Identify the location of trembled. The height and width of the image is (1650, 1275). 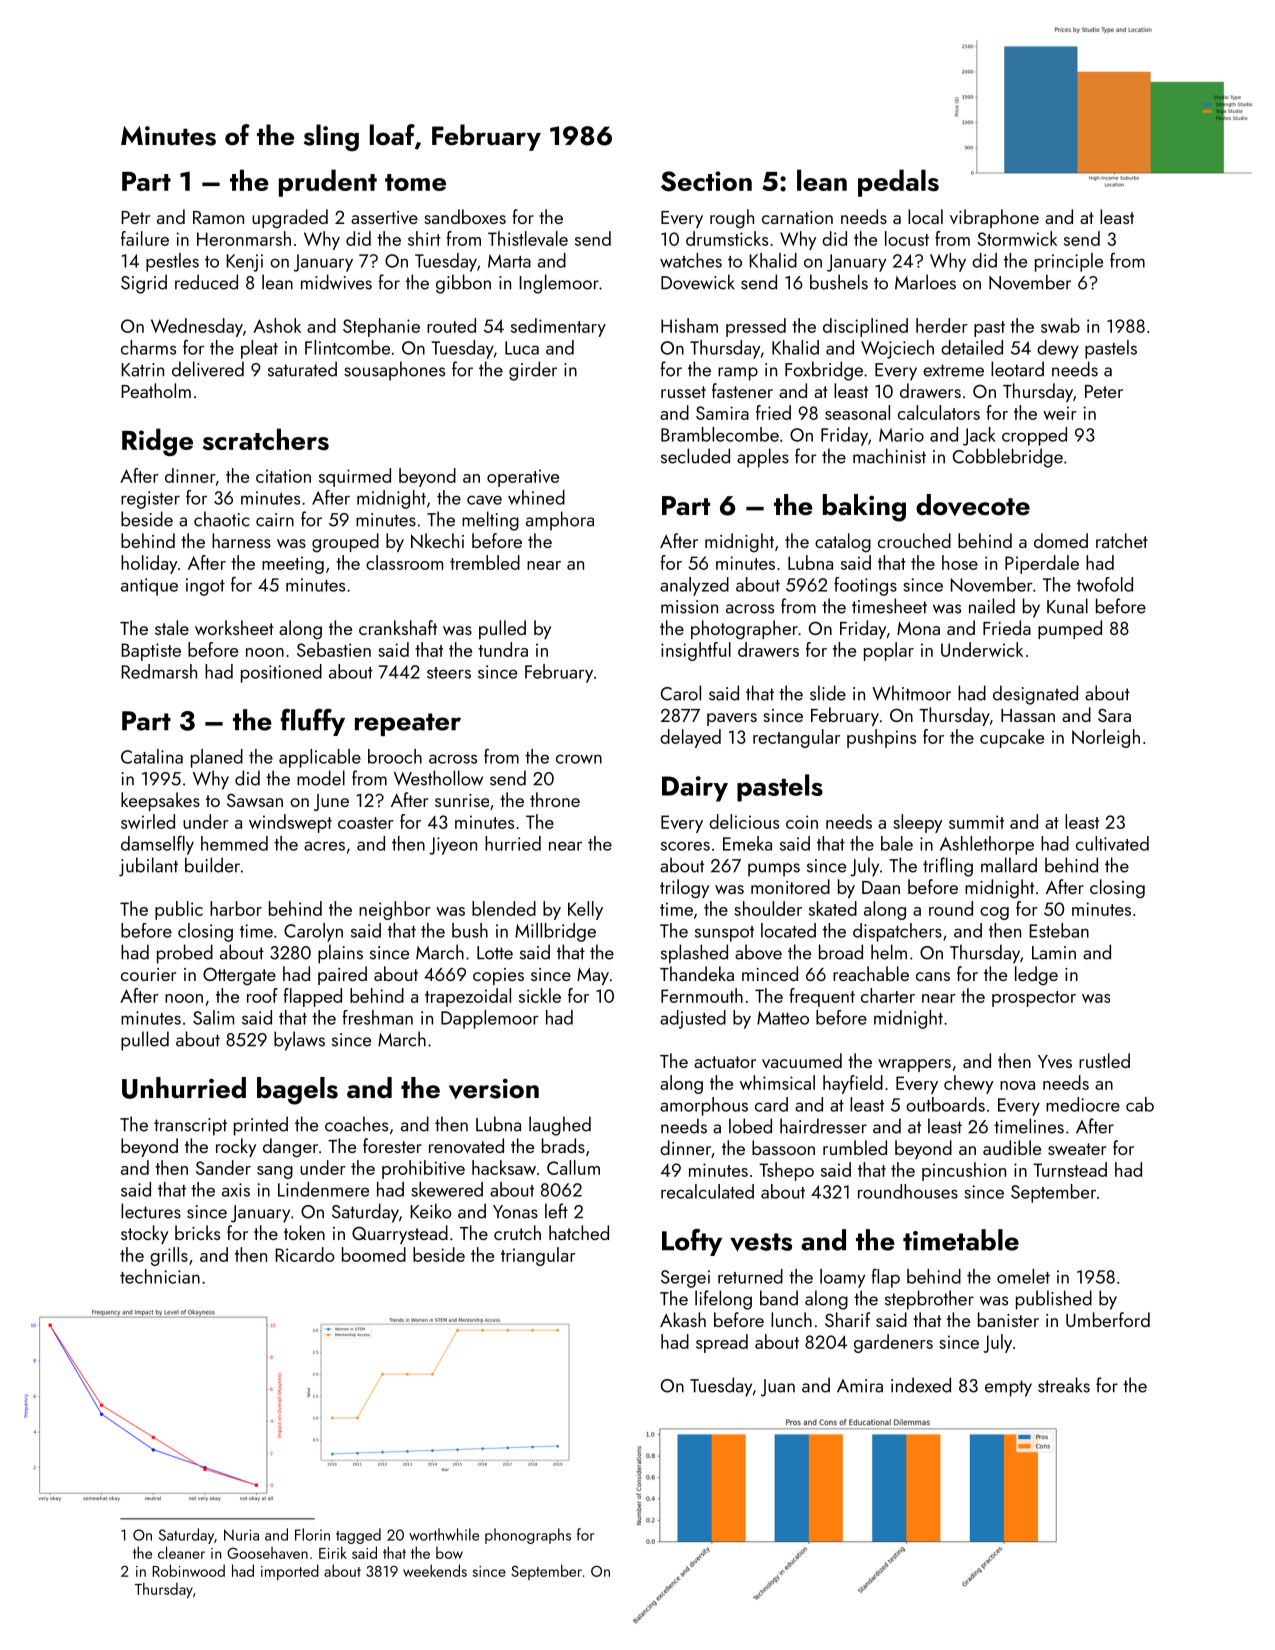
(485, 562).
